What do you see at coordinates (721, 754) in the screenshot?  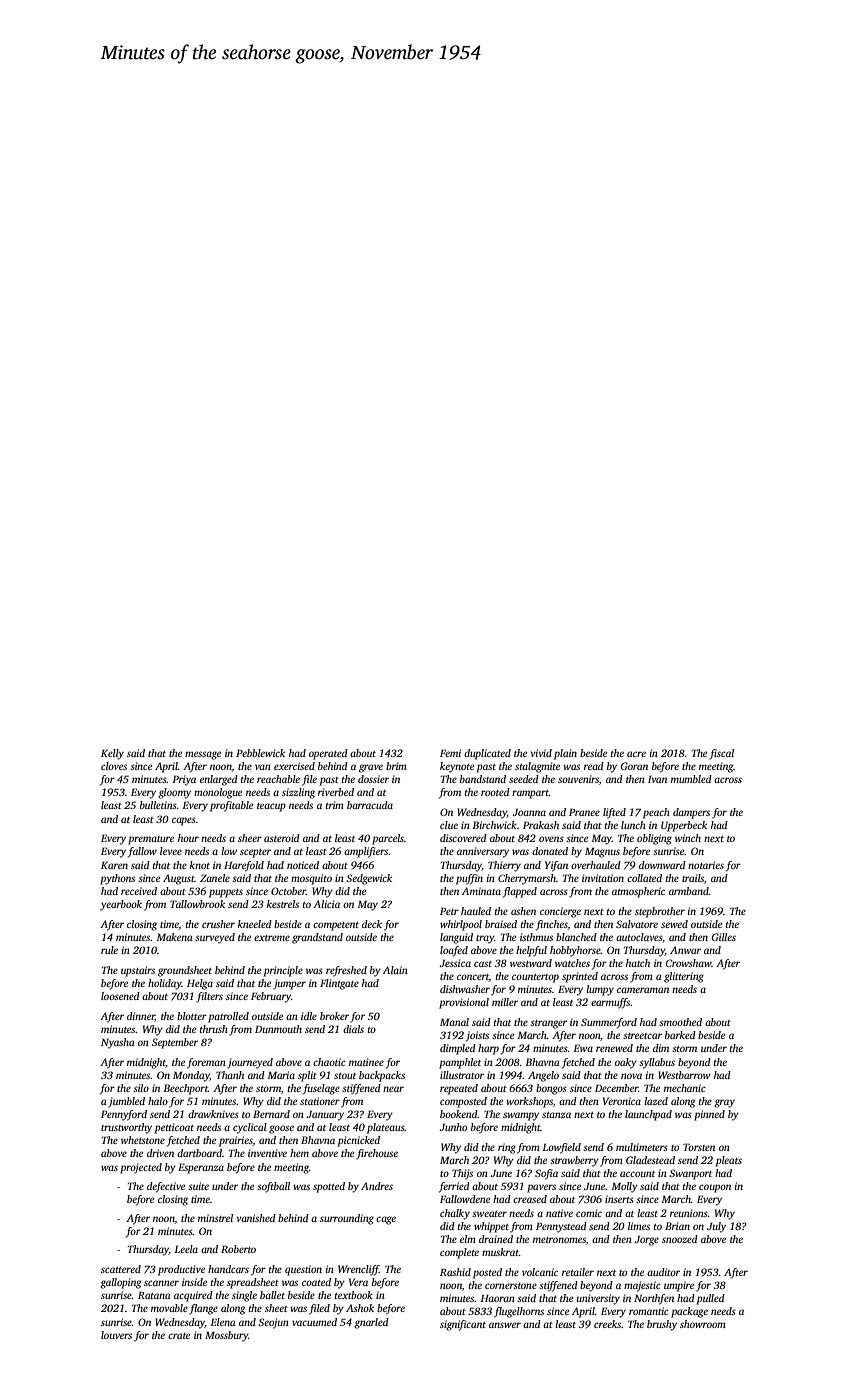 I see `fiscal` at bounding box center [721, 754].
